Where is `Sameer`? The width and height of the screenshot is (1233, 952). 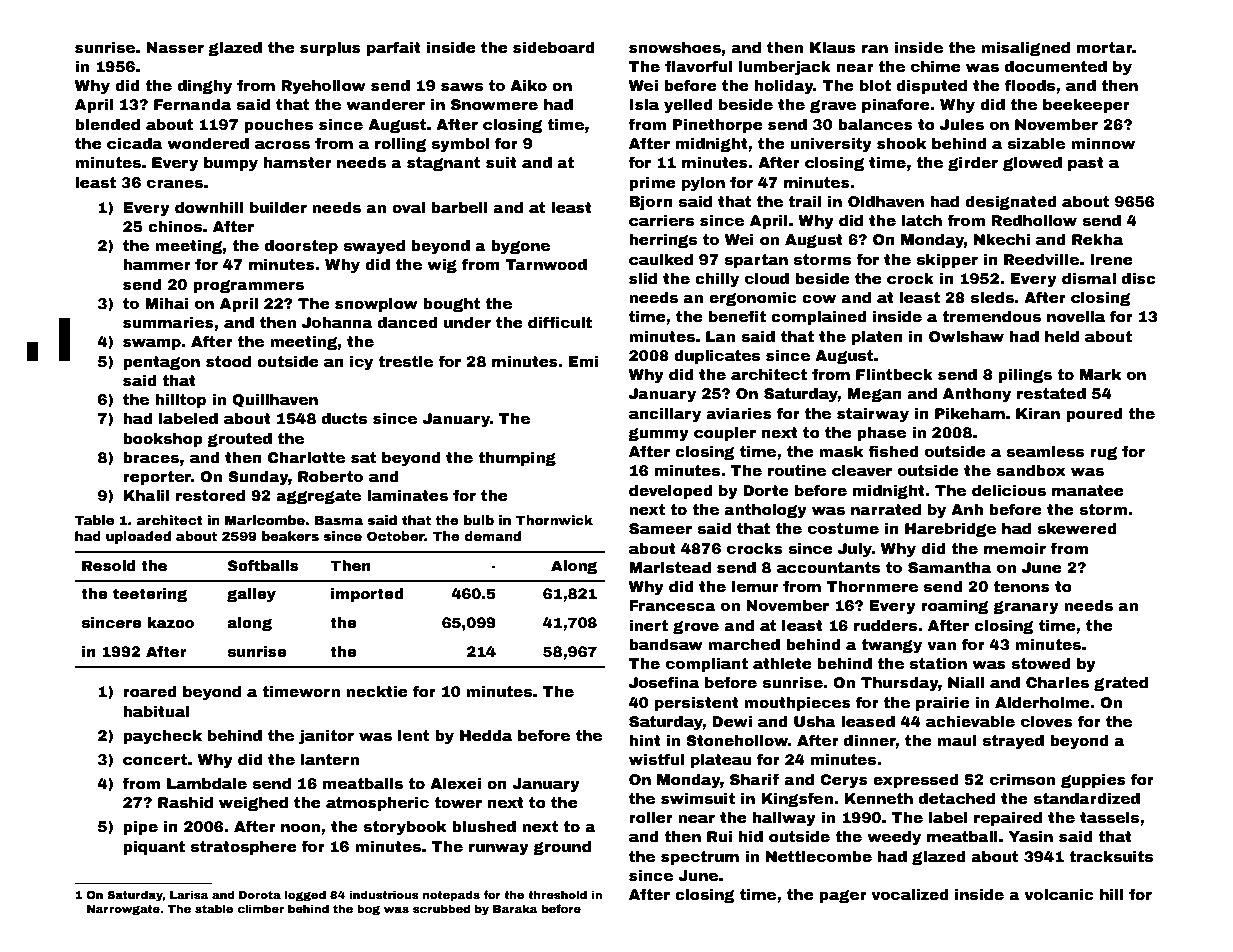 Sameer is located at coordinates (660, 528).
